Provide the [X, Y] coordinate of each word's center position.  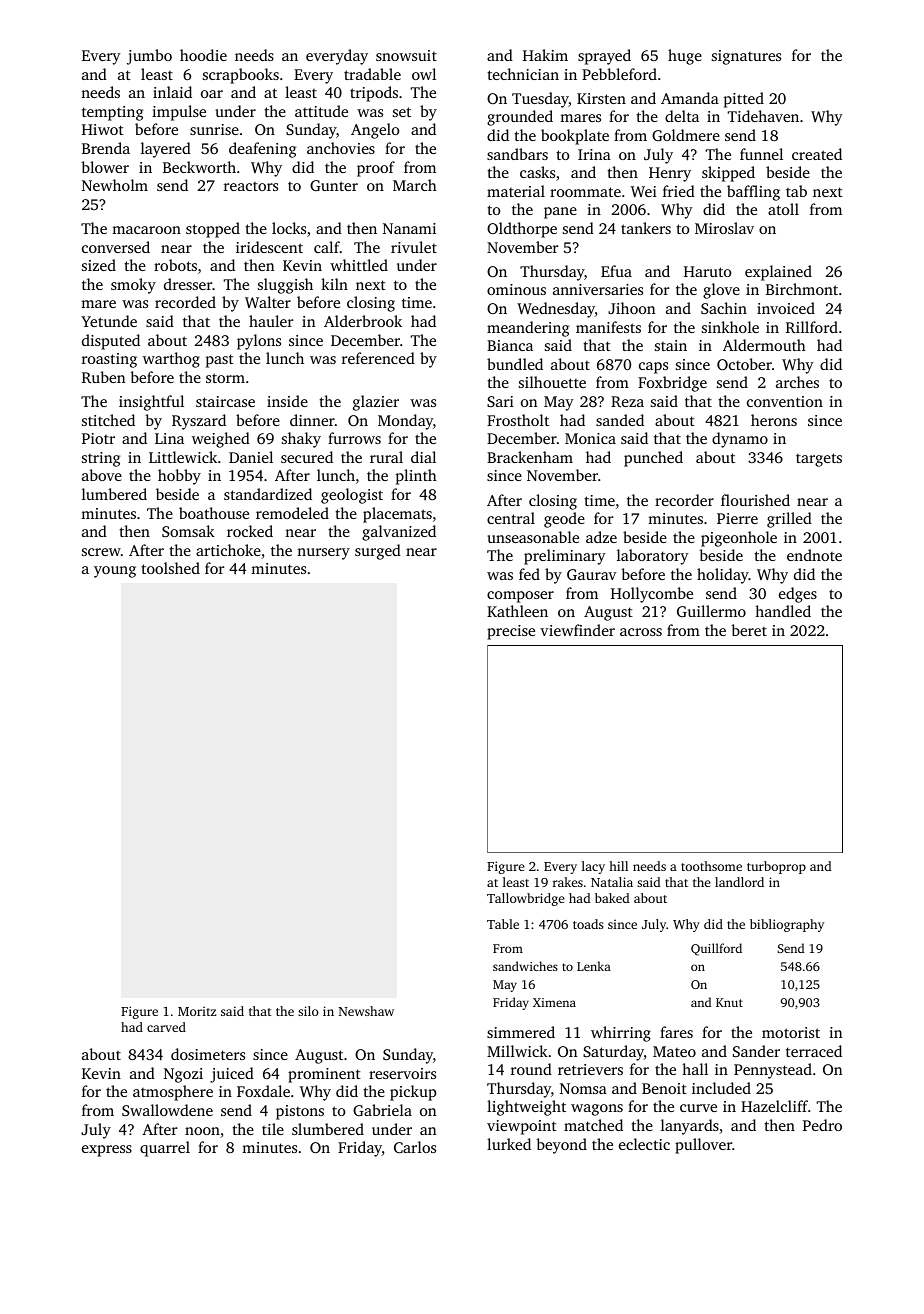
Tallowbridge [526, 899]
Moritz [197, 1011]
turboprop [776, 867]
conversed [116, 247]
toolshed [170, 568]
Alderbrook [363, 321]
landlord [739, 882]
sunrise [214, 129]
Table [503, 924]
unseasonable [533, 537]
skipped [728, 174]
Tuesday [540, 100]
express [107, 1151]
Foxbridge [672, 384]
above [102, 475]
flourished [755, 500]
